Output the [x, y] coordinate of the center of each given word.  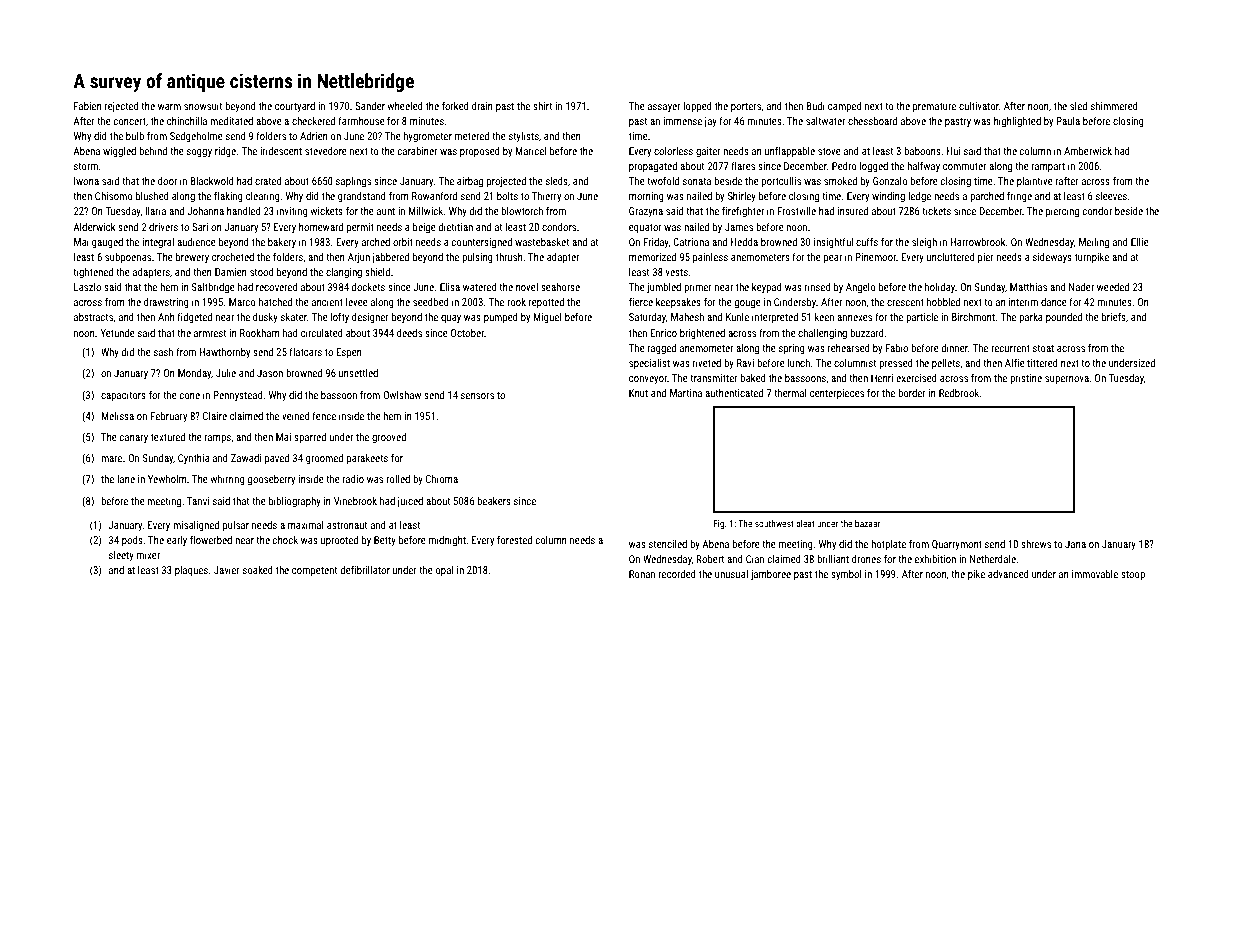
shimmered [1114, 106]
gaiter [708, 152]
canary [134, 439]
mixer [148, 555]
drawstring [166, 303]
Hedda [744, 242]
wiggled [119, 152]
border [912, 393]
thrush [509, 257]
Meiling [1094, 243]
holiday [940, 288]
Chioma [442, 479]
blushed [152, 196]
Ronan [642, 574]
